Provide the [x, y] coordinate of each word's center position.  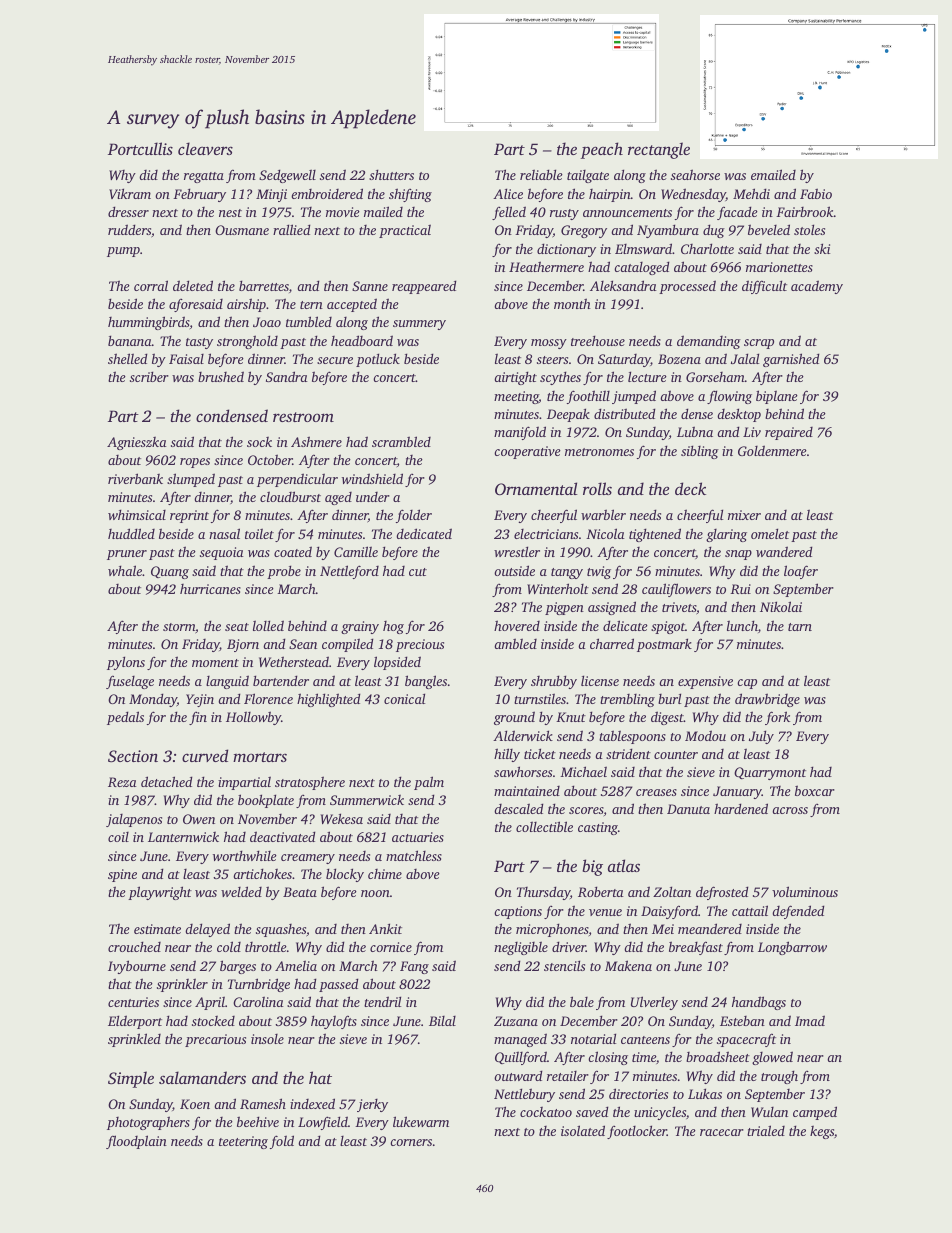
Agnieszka [137, 443]
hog [393, 627]
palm [429, 783]
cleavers [205, 148]
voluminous [805, 891]
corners [411, 1142]
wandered [784, 551]
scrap [759, 344]
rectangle [659, 150]
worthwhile [245, 855]
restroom [303, 417]
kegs [822, 1132]
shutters [391, 174]
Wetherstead [294, 661]
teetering [243, 1142]
